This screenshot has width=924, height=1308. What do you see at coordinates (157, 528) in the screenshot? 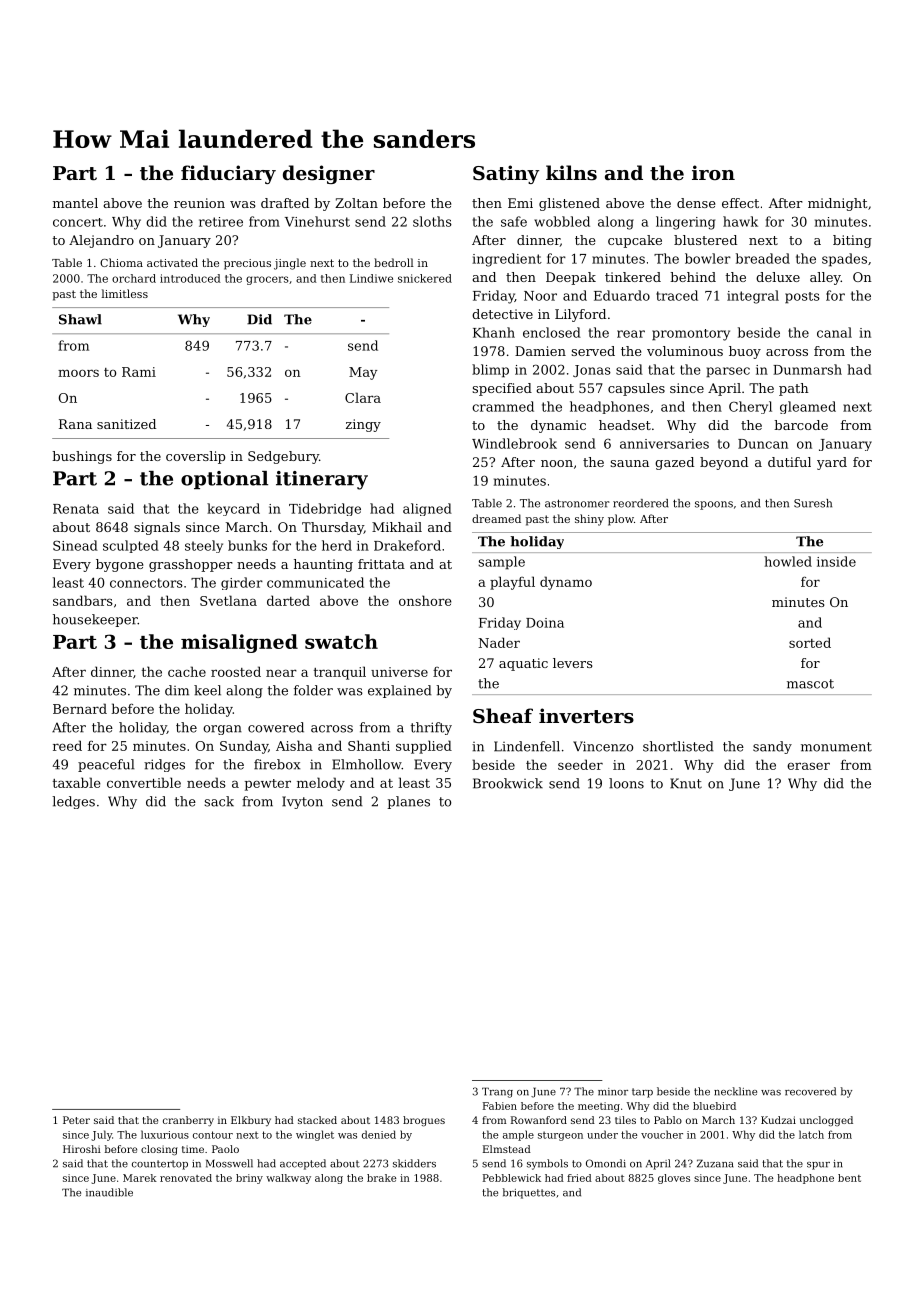
I see `signals` at bounding box center [157, 528].
